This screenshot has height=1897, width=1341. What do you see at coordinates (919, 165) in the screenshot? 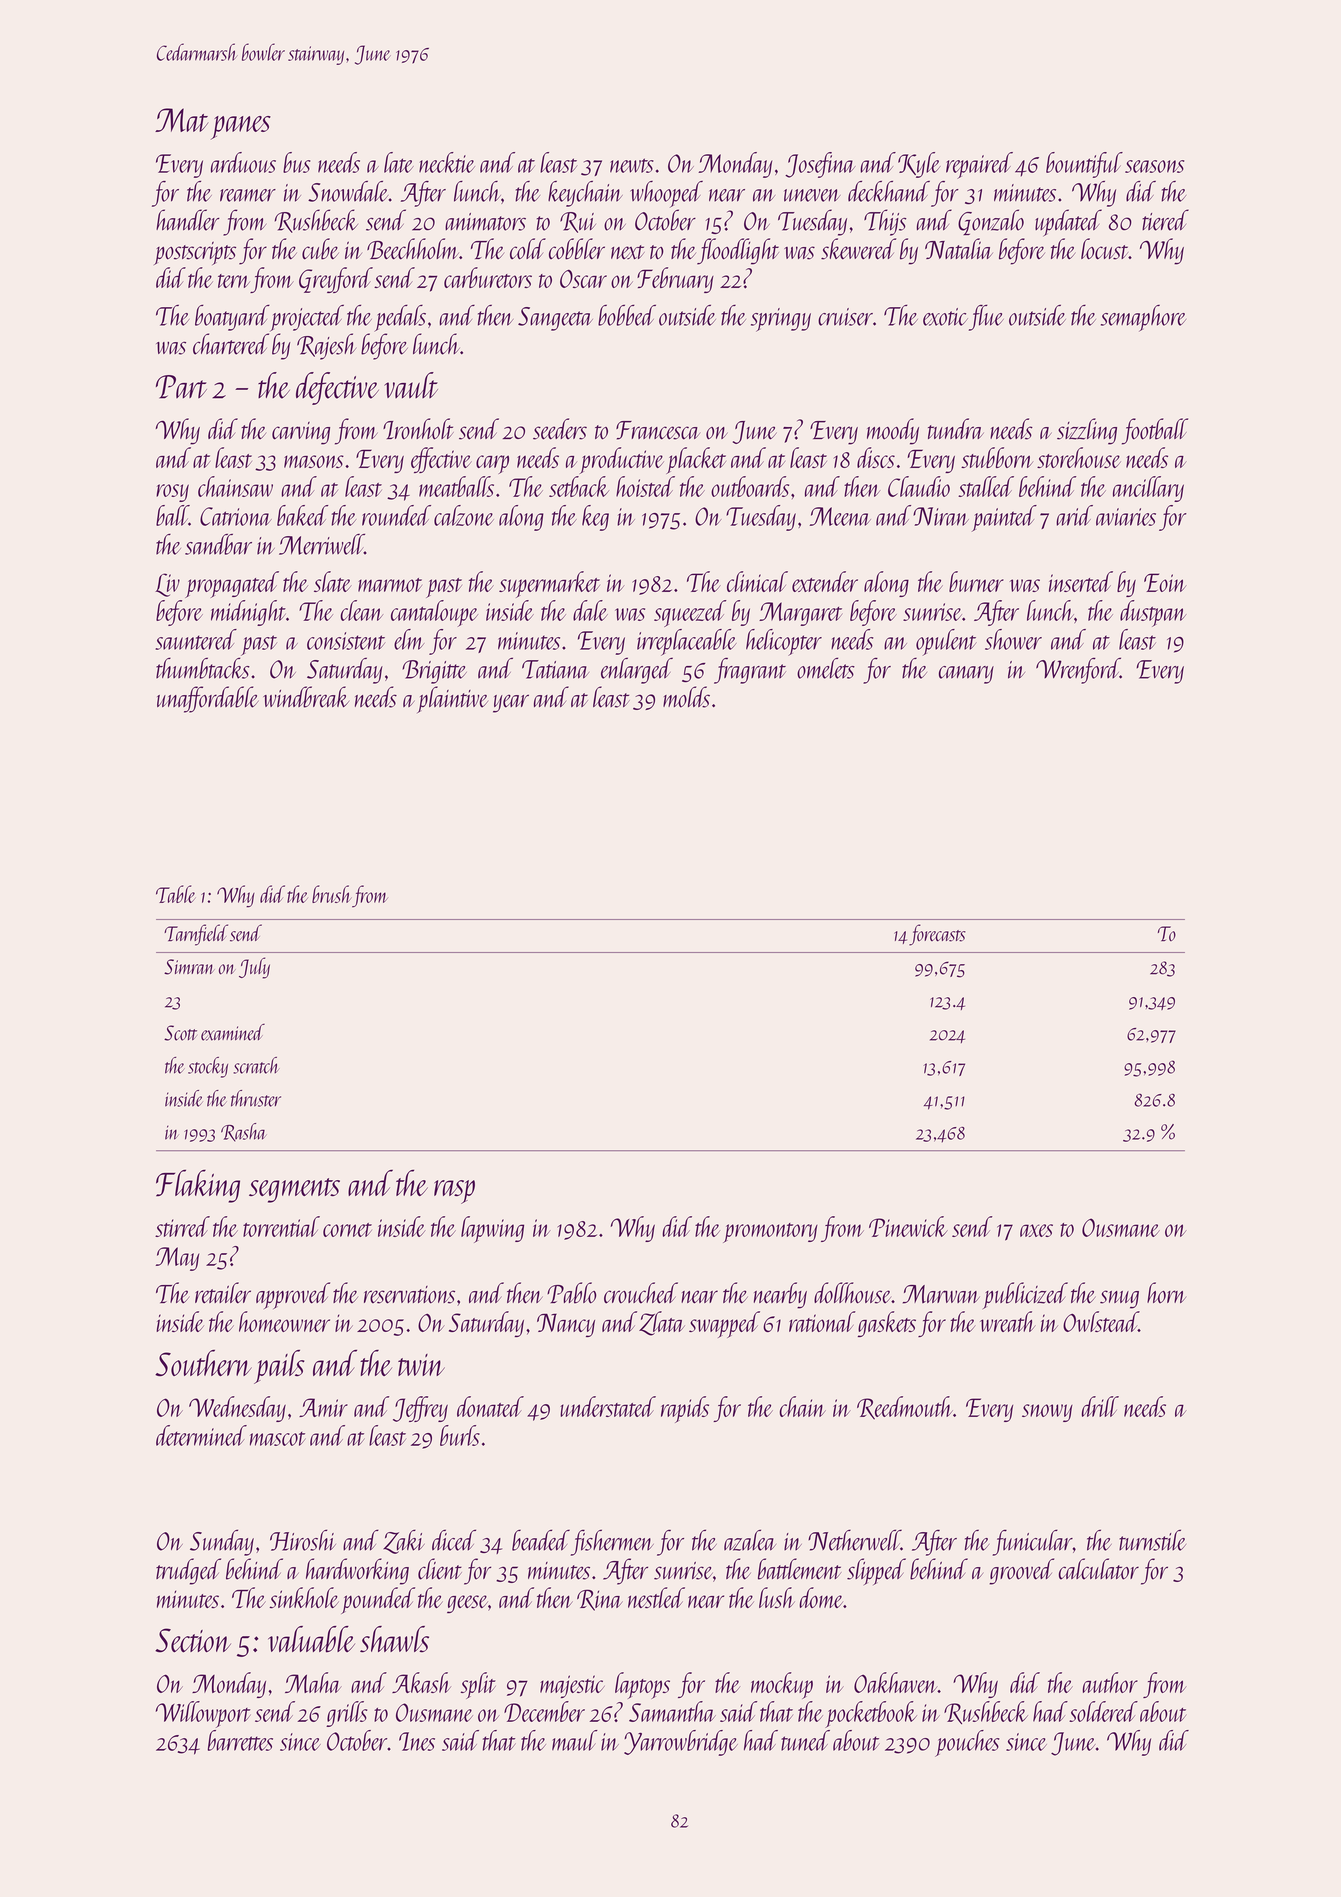
I see `Kyle` at bounding box center [919, 165].
